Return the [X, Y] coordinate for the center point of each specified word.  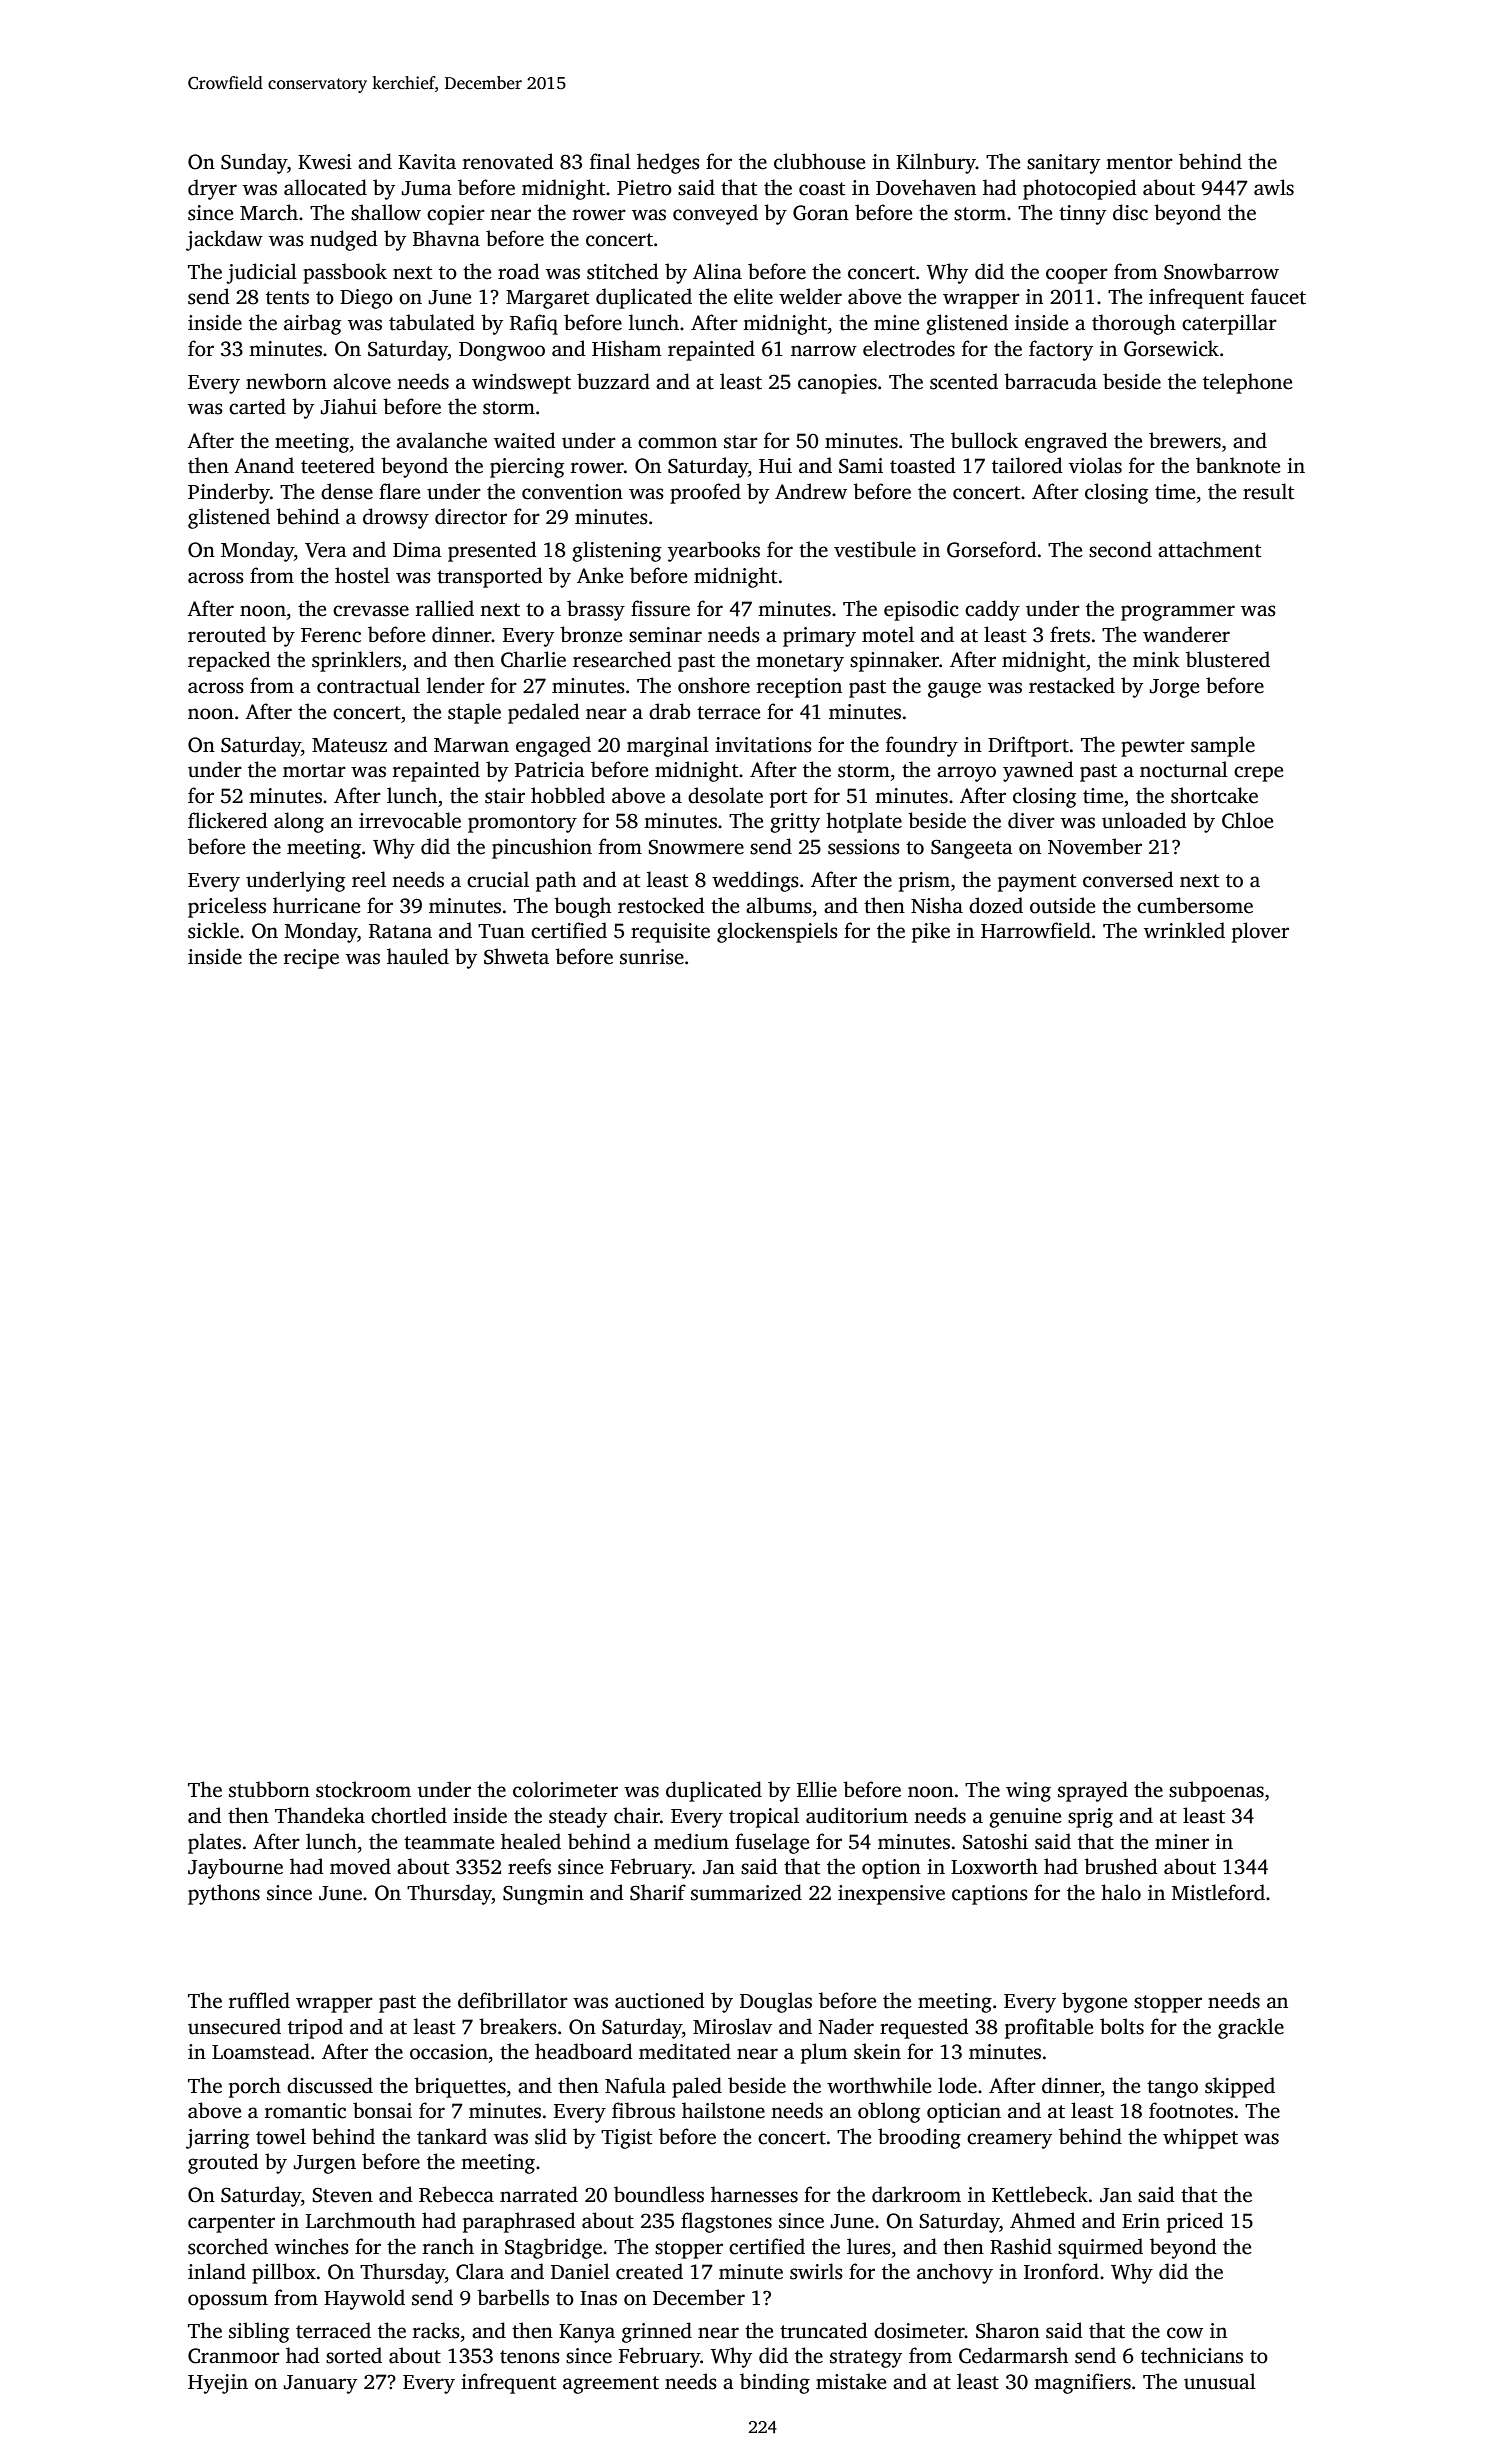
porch [255, 2087]
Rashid [1021, 2246]
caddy [992, 610]
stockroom [363, 1789]
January [320, 2384]
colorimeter [565, 1789]
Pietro [644, 188]
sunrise [652, 957]
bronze [591, 634]
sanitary [1063, 164]
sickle [213, 930]
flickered [228, 820]
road [519, 271]
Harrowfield [1036, 930]
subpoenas [1216, 1791]
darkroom [916, 2194]
